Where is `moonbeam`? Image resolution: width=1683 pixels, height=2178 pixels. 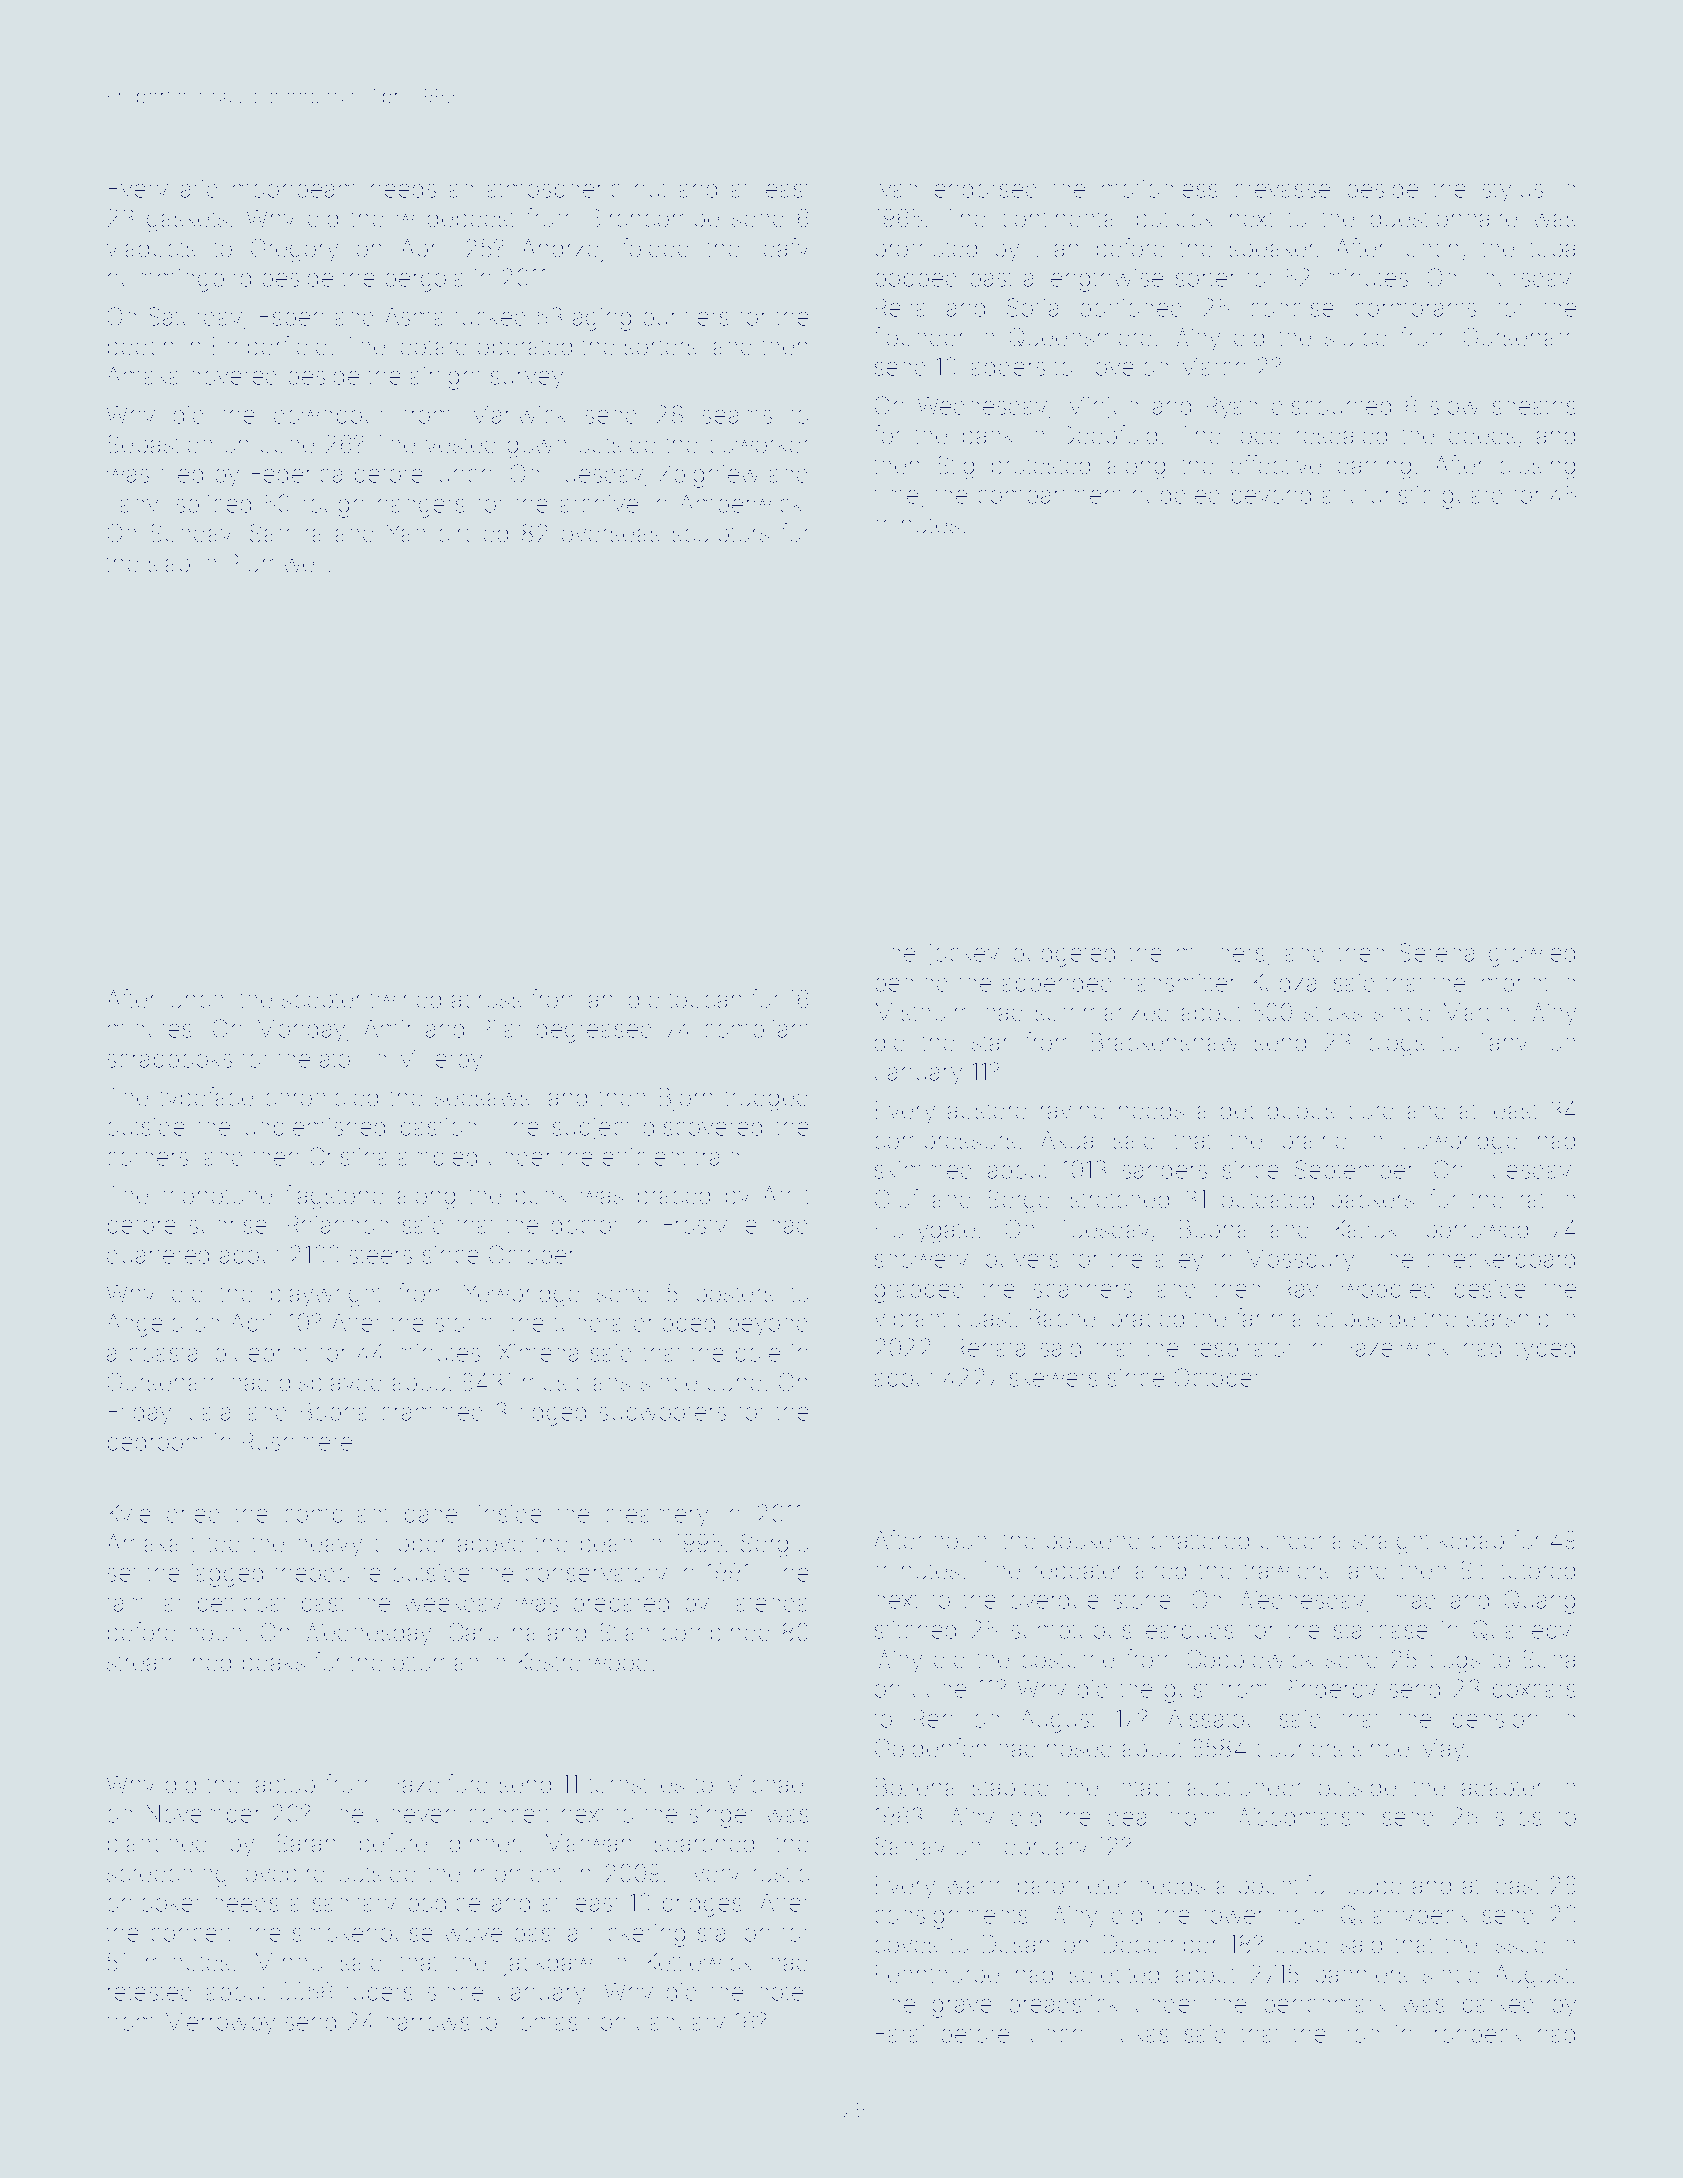
moonbeam is located at coordinates (294, 189).
